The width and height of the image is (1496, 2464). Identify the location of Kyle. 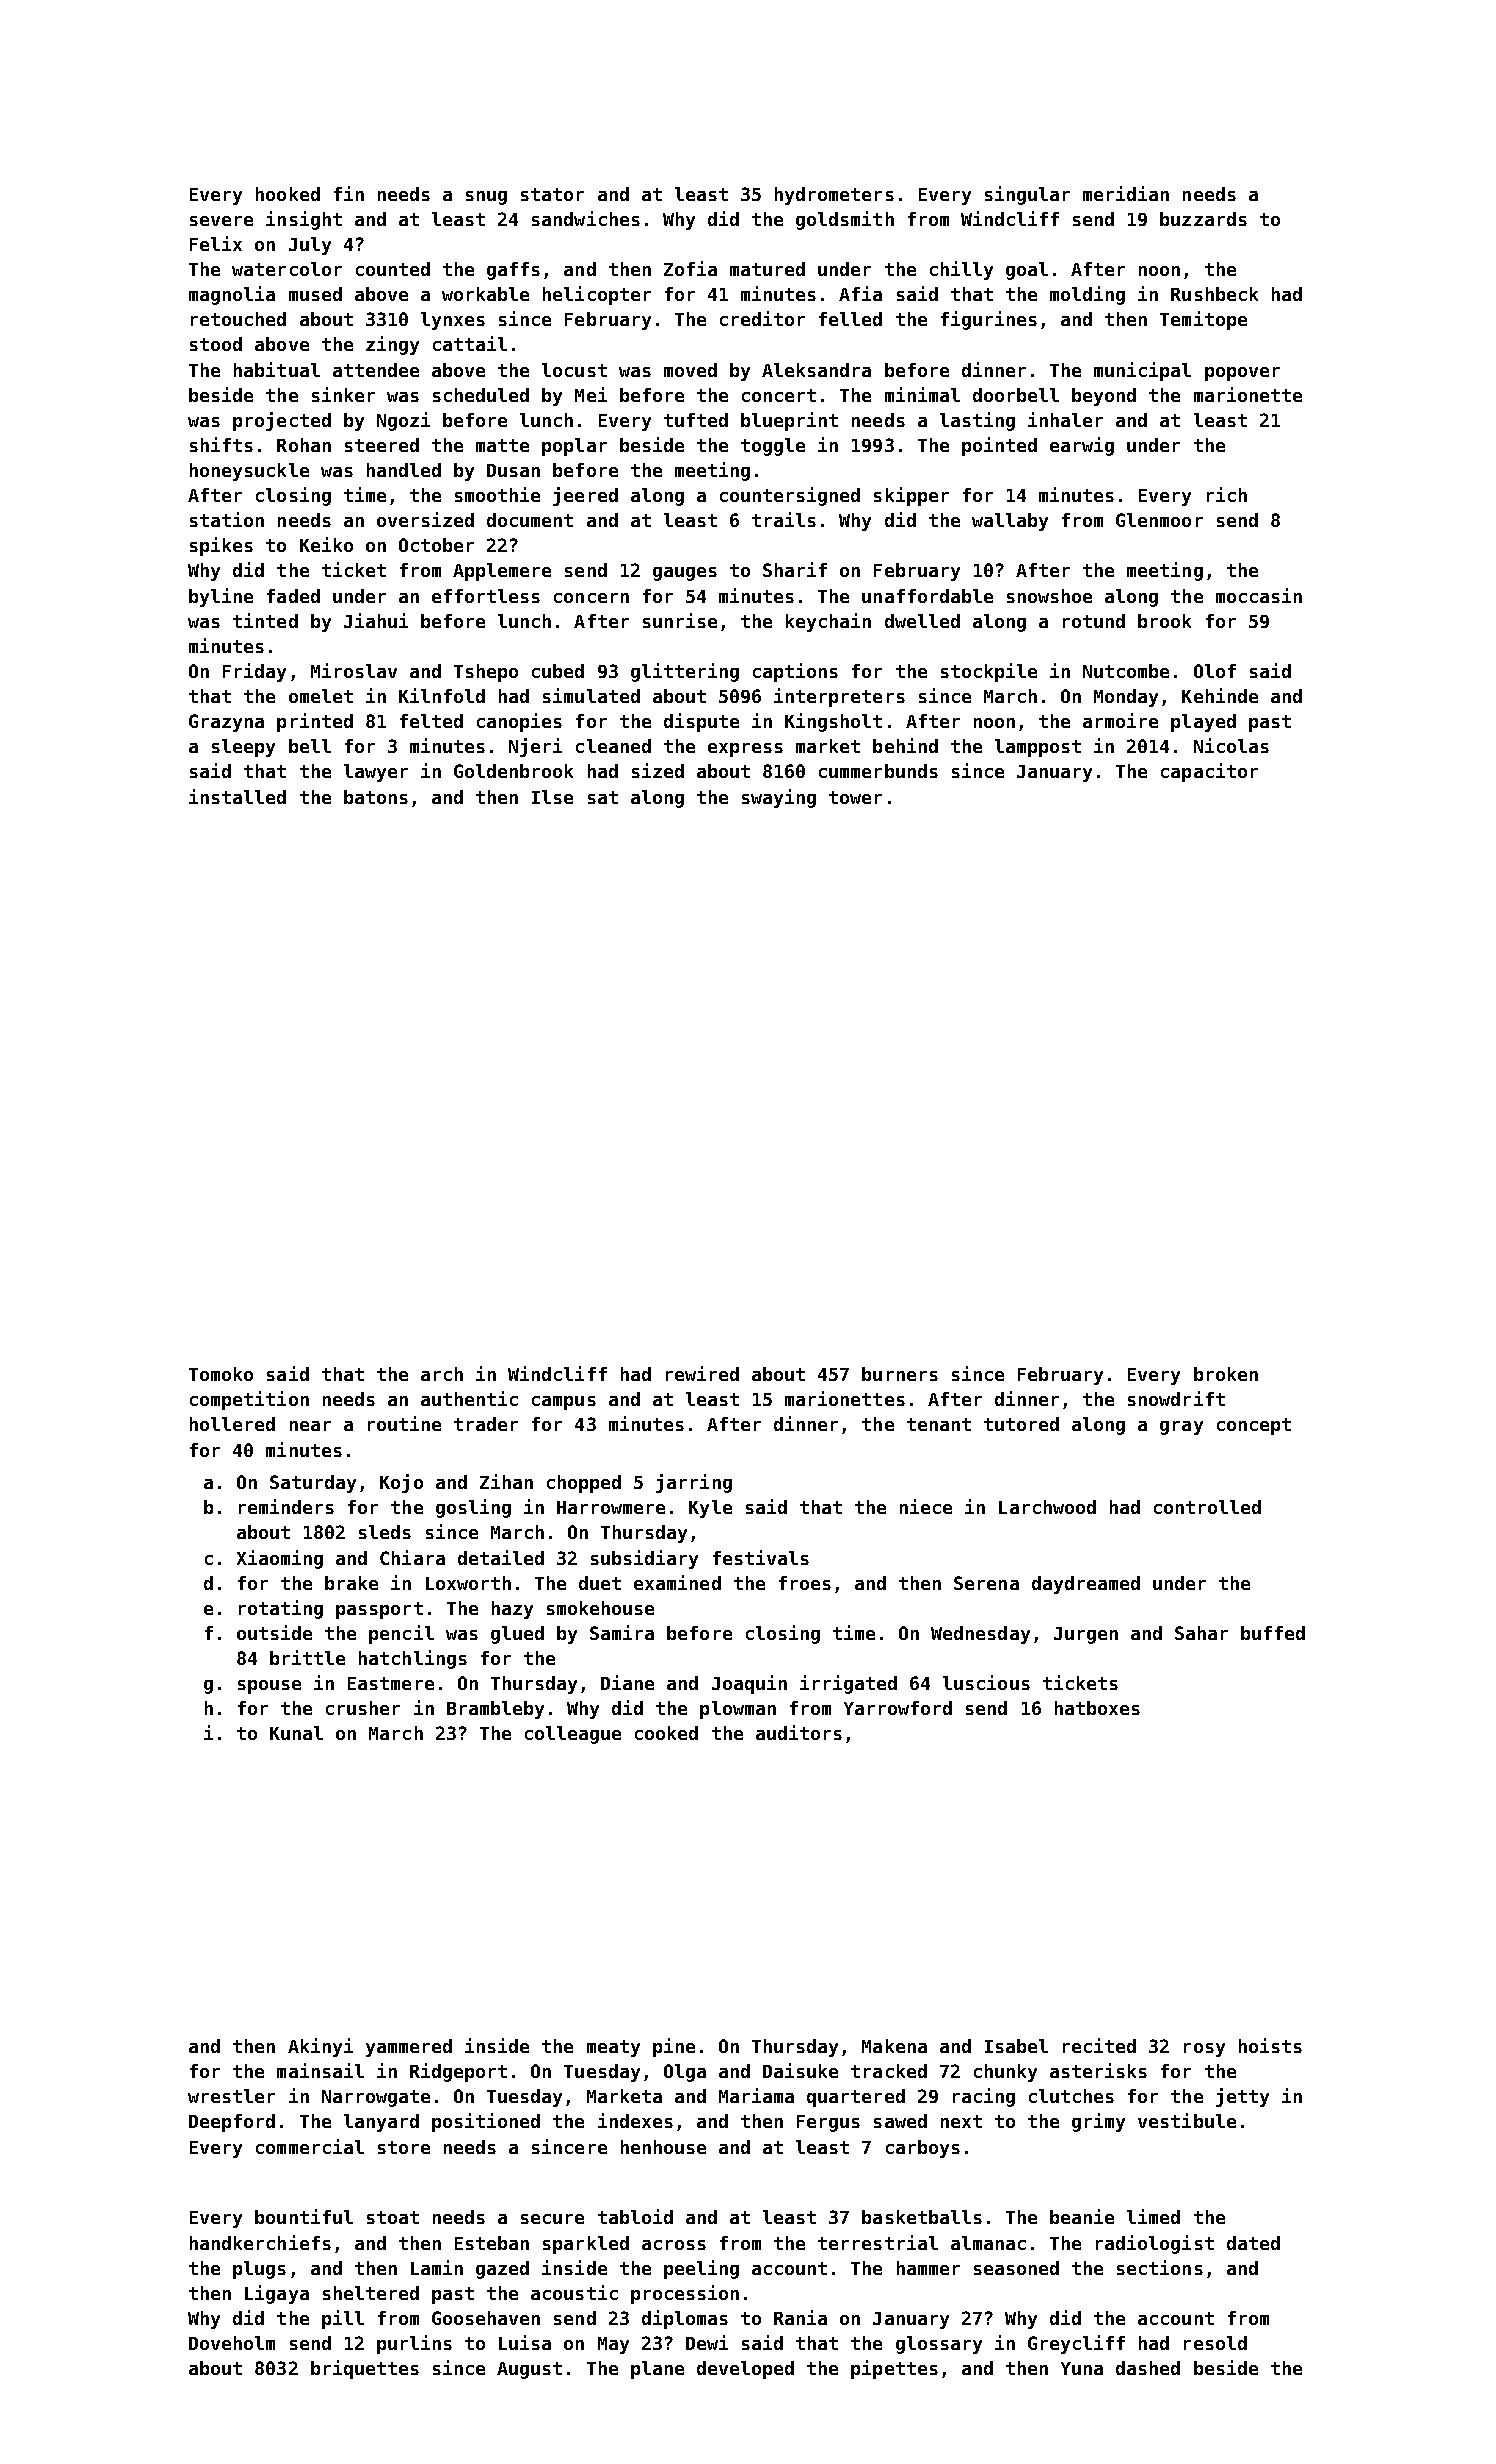
(710, 1509).
